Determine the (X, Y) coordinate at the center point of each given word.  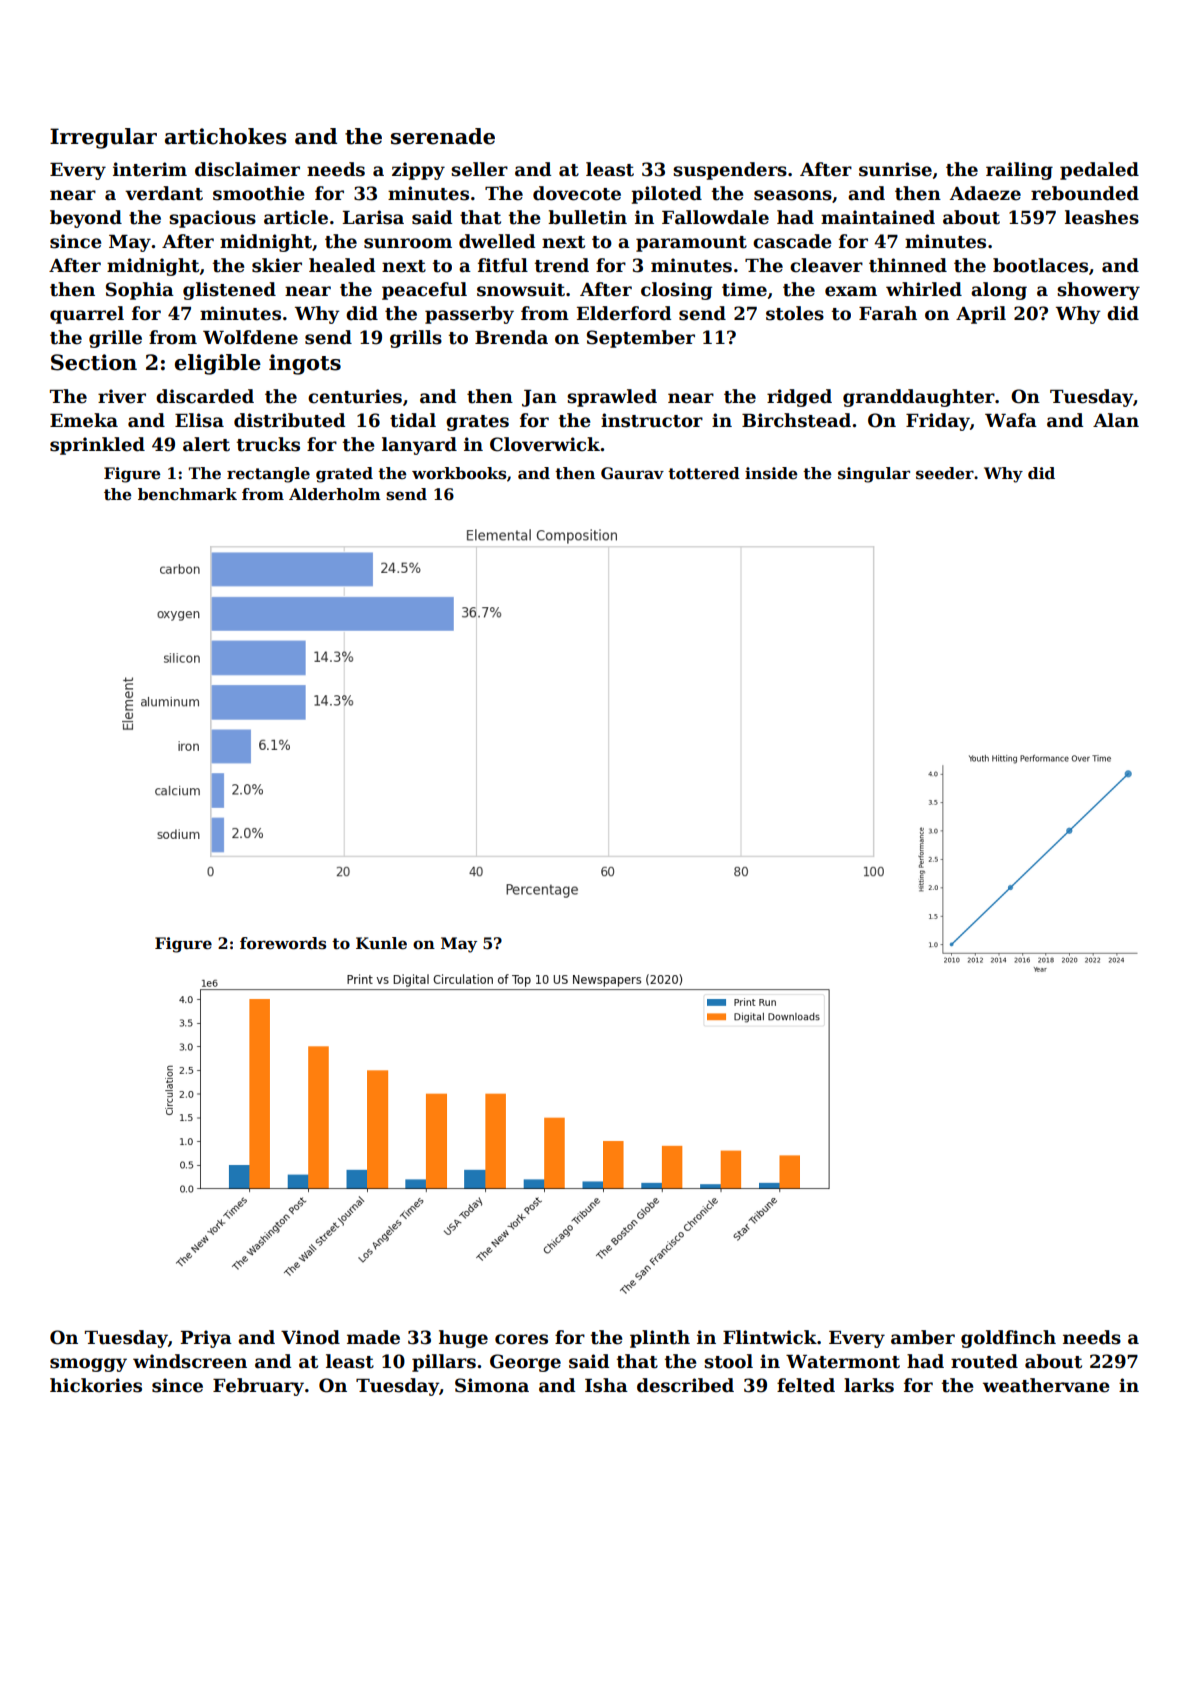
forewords (283, 943)
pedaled (1099, 171)
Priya (206, 1339)
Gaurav (632, 473)
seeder (945, 473)
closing (676, 291)
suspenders (730, 171)
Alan (1116, 420)
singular (874, 475)
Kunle (381, 943)
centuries (355, 396)
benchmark (187, 494)
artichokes (226, 136)
